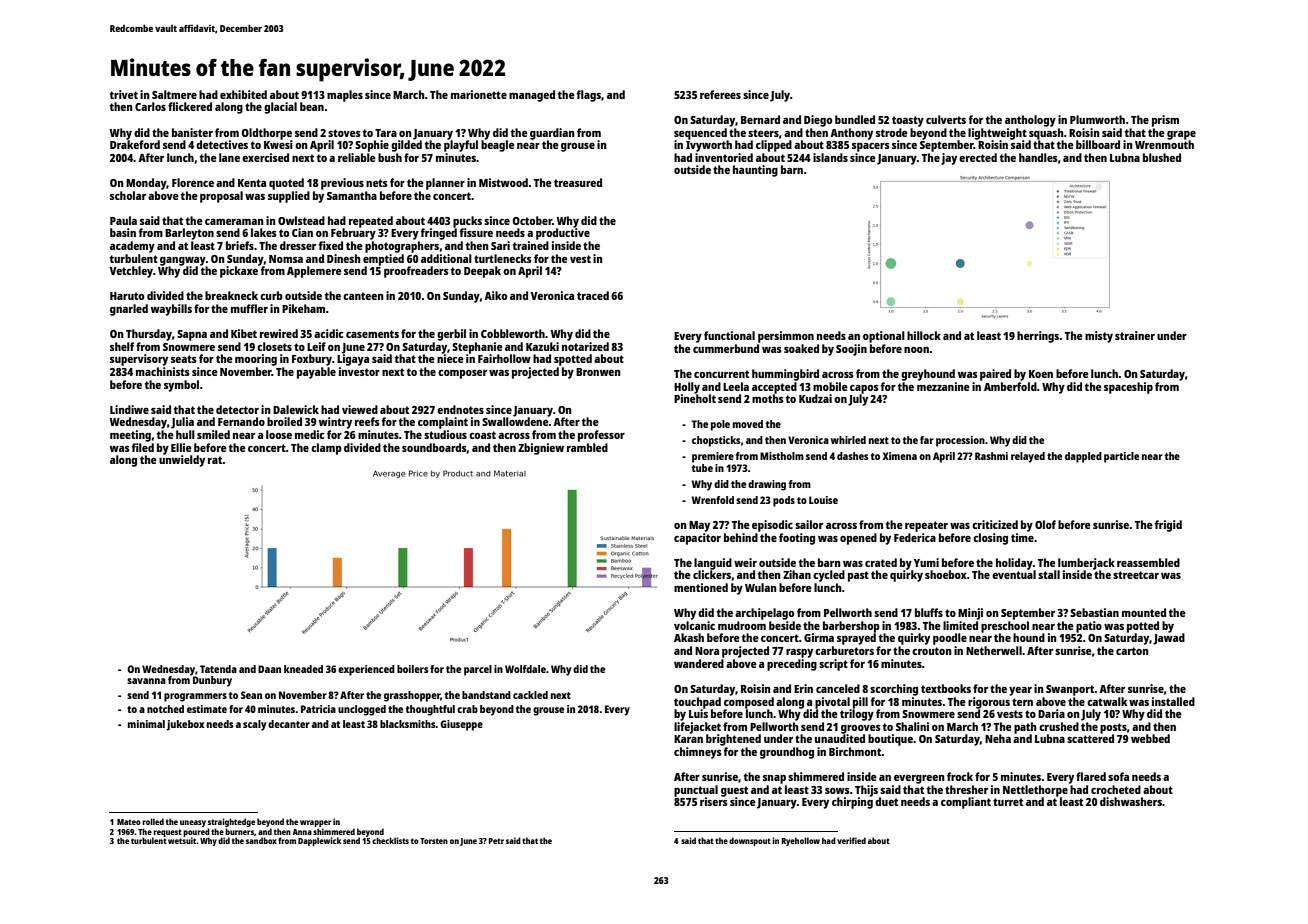  I want to click on dishwashers, so click(1131, 801).
